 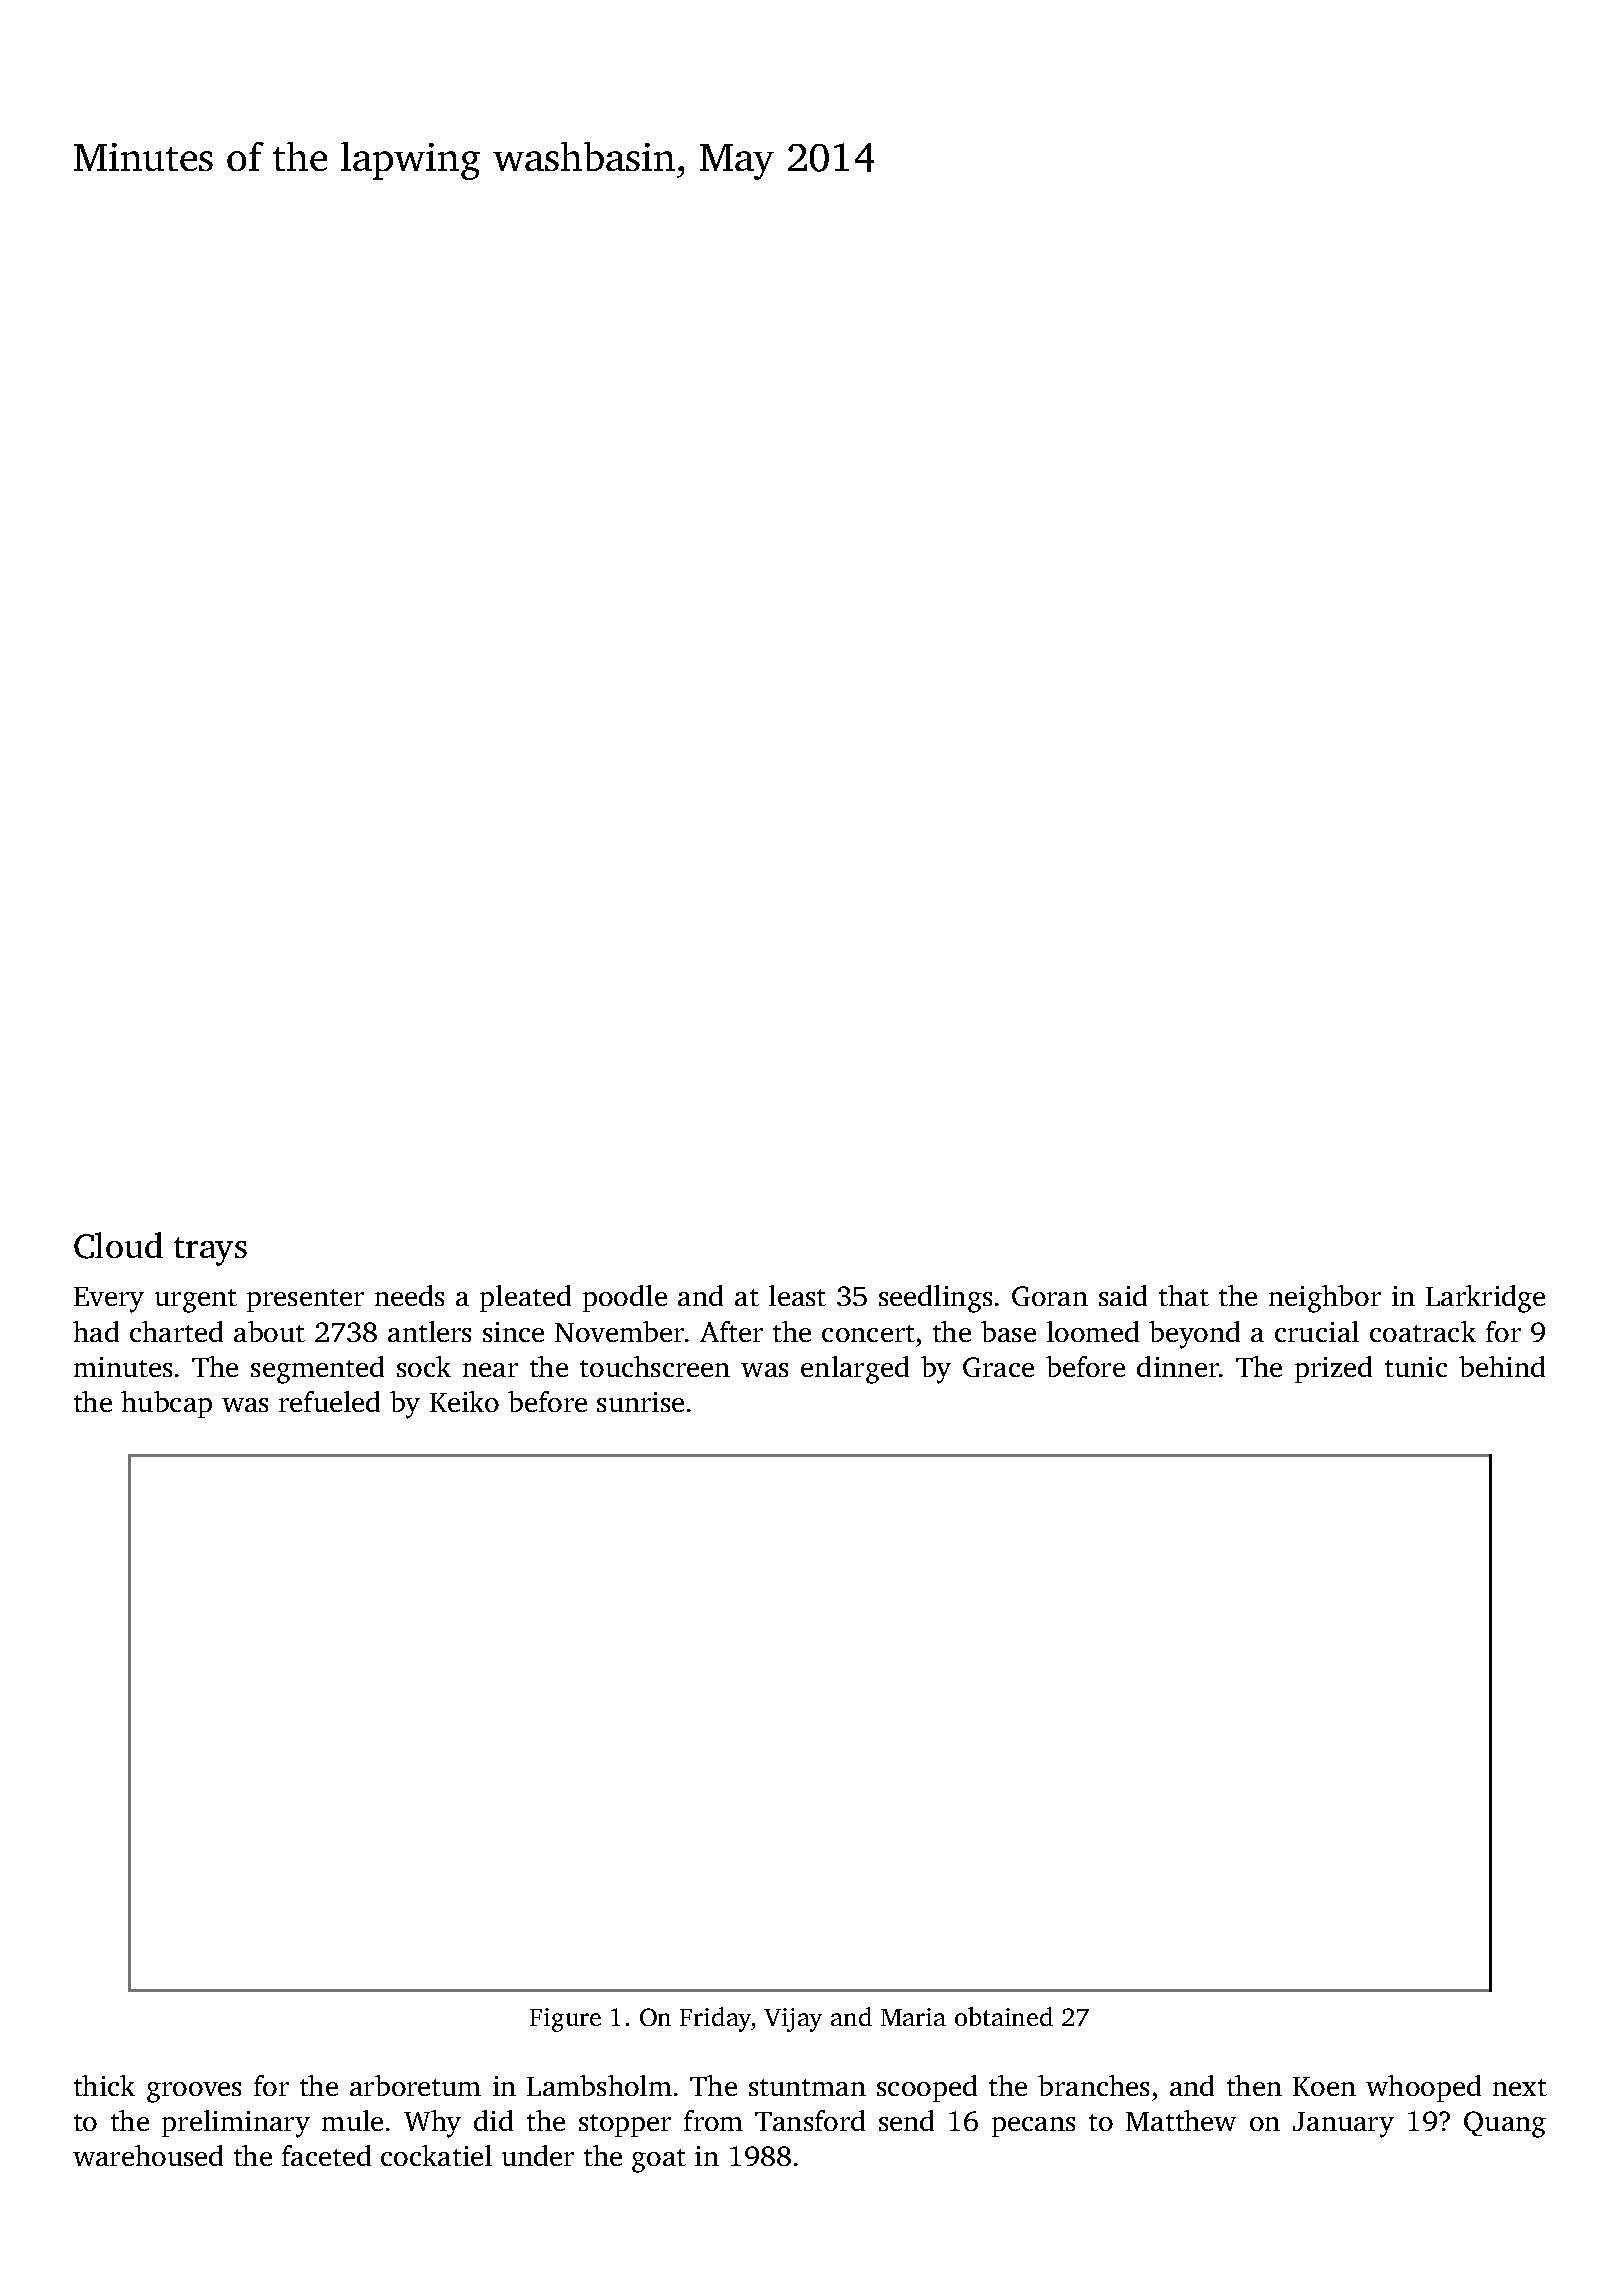 I want to click on warehoused, so click(x=148, y=2155).
